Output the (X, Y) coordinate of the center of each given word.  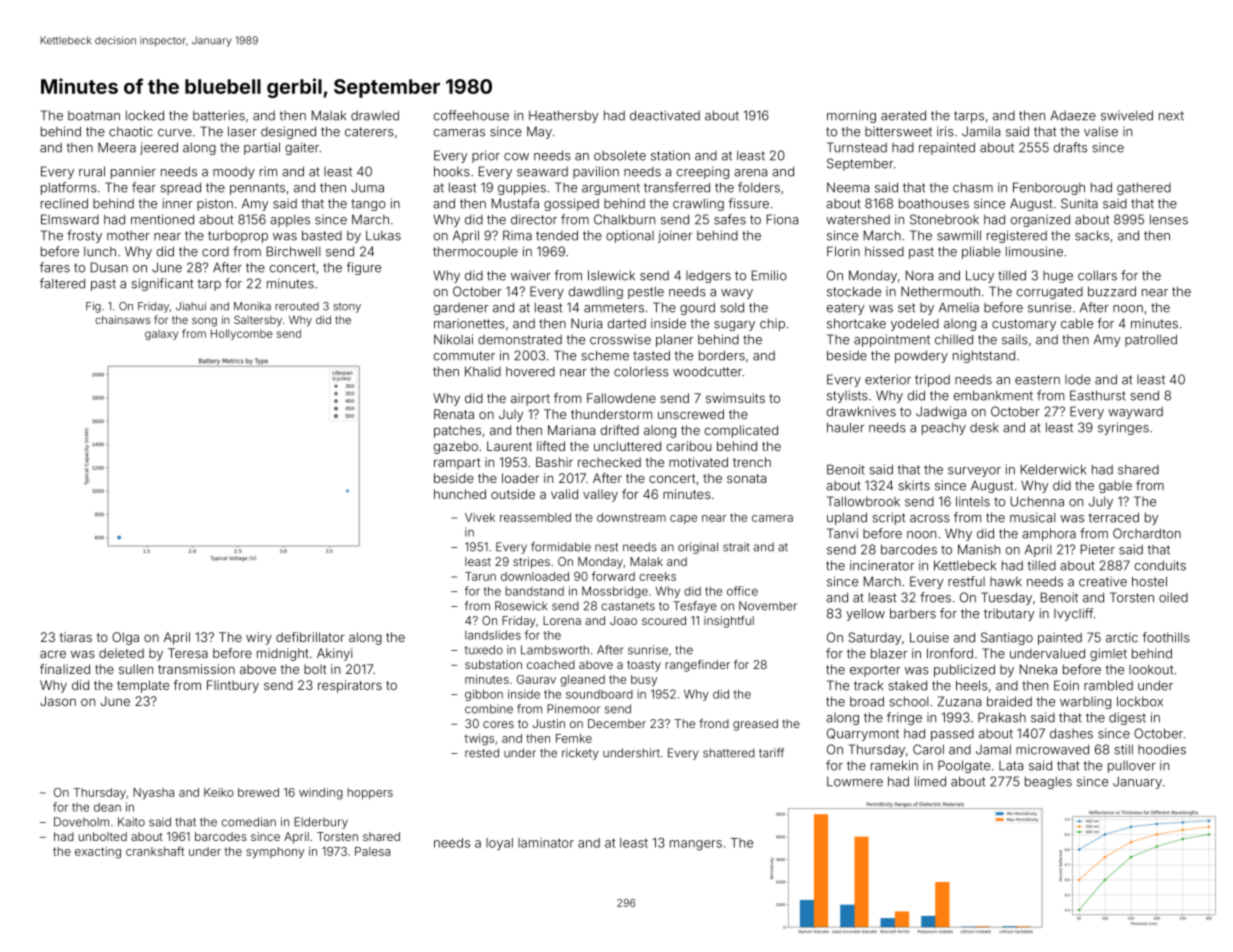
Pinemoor (573, 709)
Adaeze (1073, 115)
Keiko (219, 792)
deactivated (665, 115)
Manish (979, 549)
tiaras (76, 637)
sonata (746, 478)
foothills (1166, 637)
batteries (219, 115)
